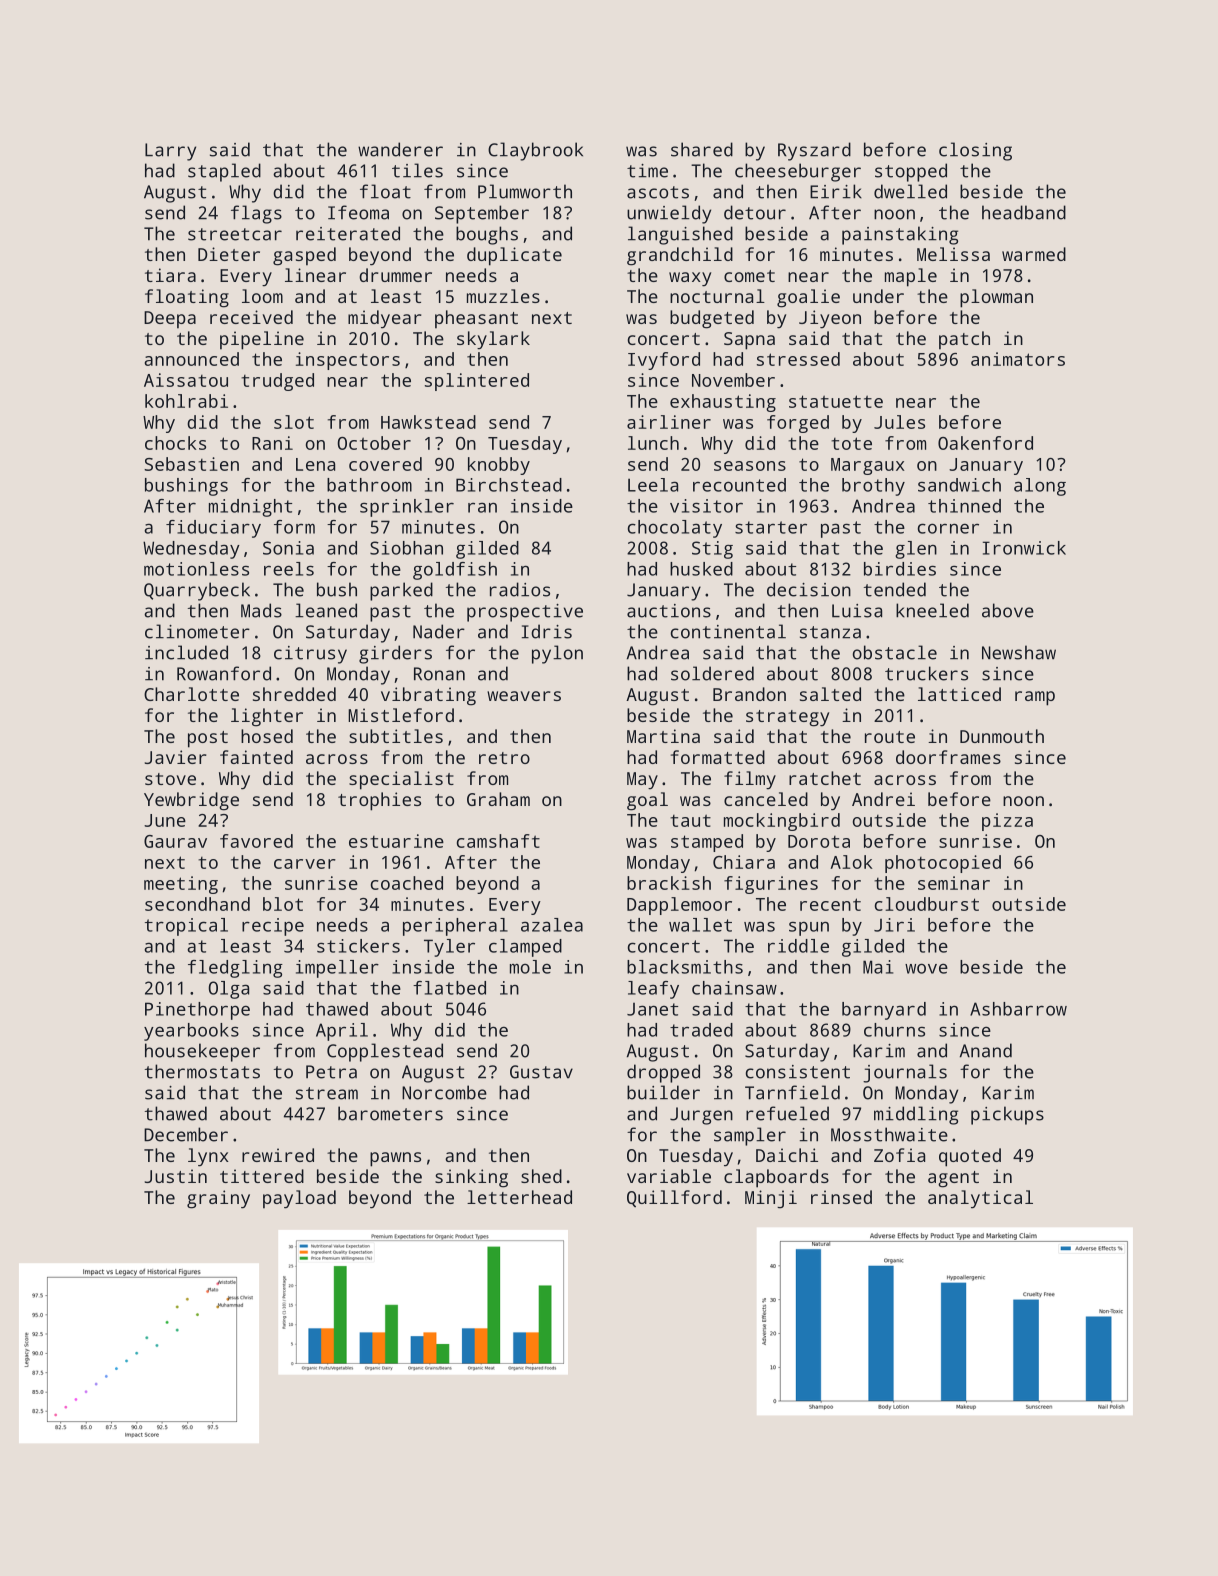  Describe the element at coordinates (1034, 254) in the screenshot. I see `warmed` at that location.
